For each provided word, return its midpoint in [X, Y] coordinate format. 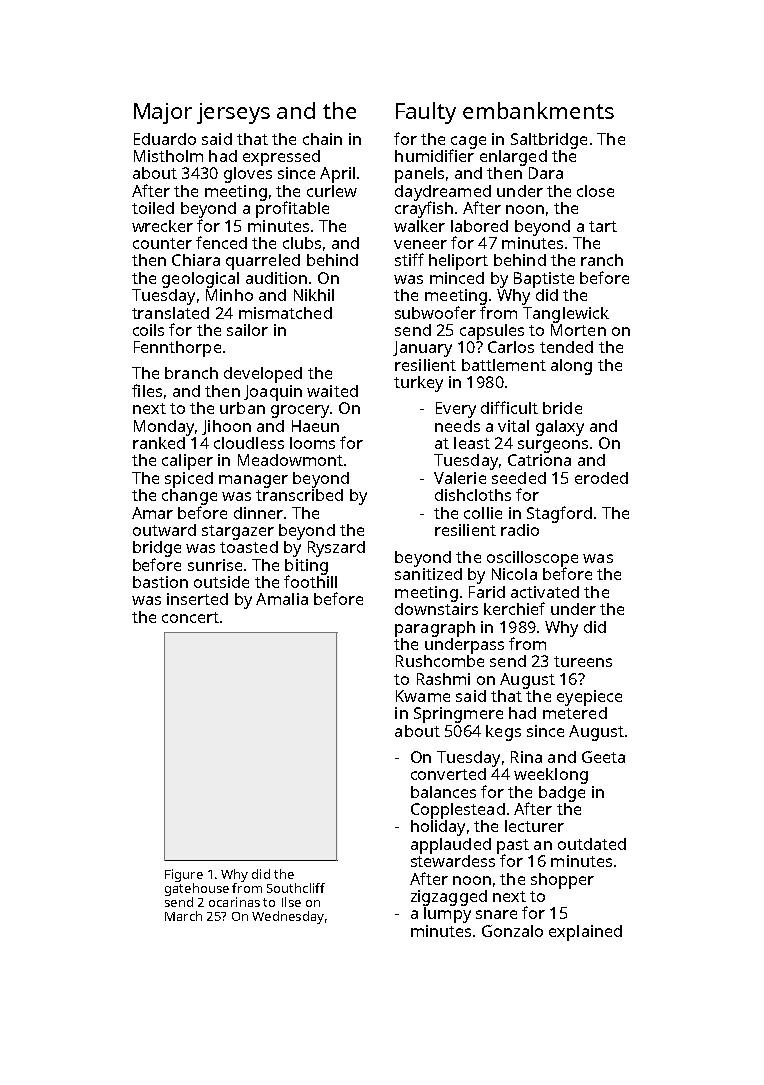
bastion [160, 582]
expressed [281, 158]
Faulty [426, 113]
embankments [538, 110]
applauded [451, 846]
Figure [184, 875]
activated [545, 592]
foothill [310, 581]
